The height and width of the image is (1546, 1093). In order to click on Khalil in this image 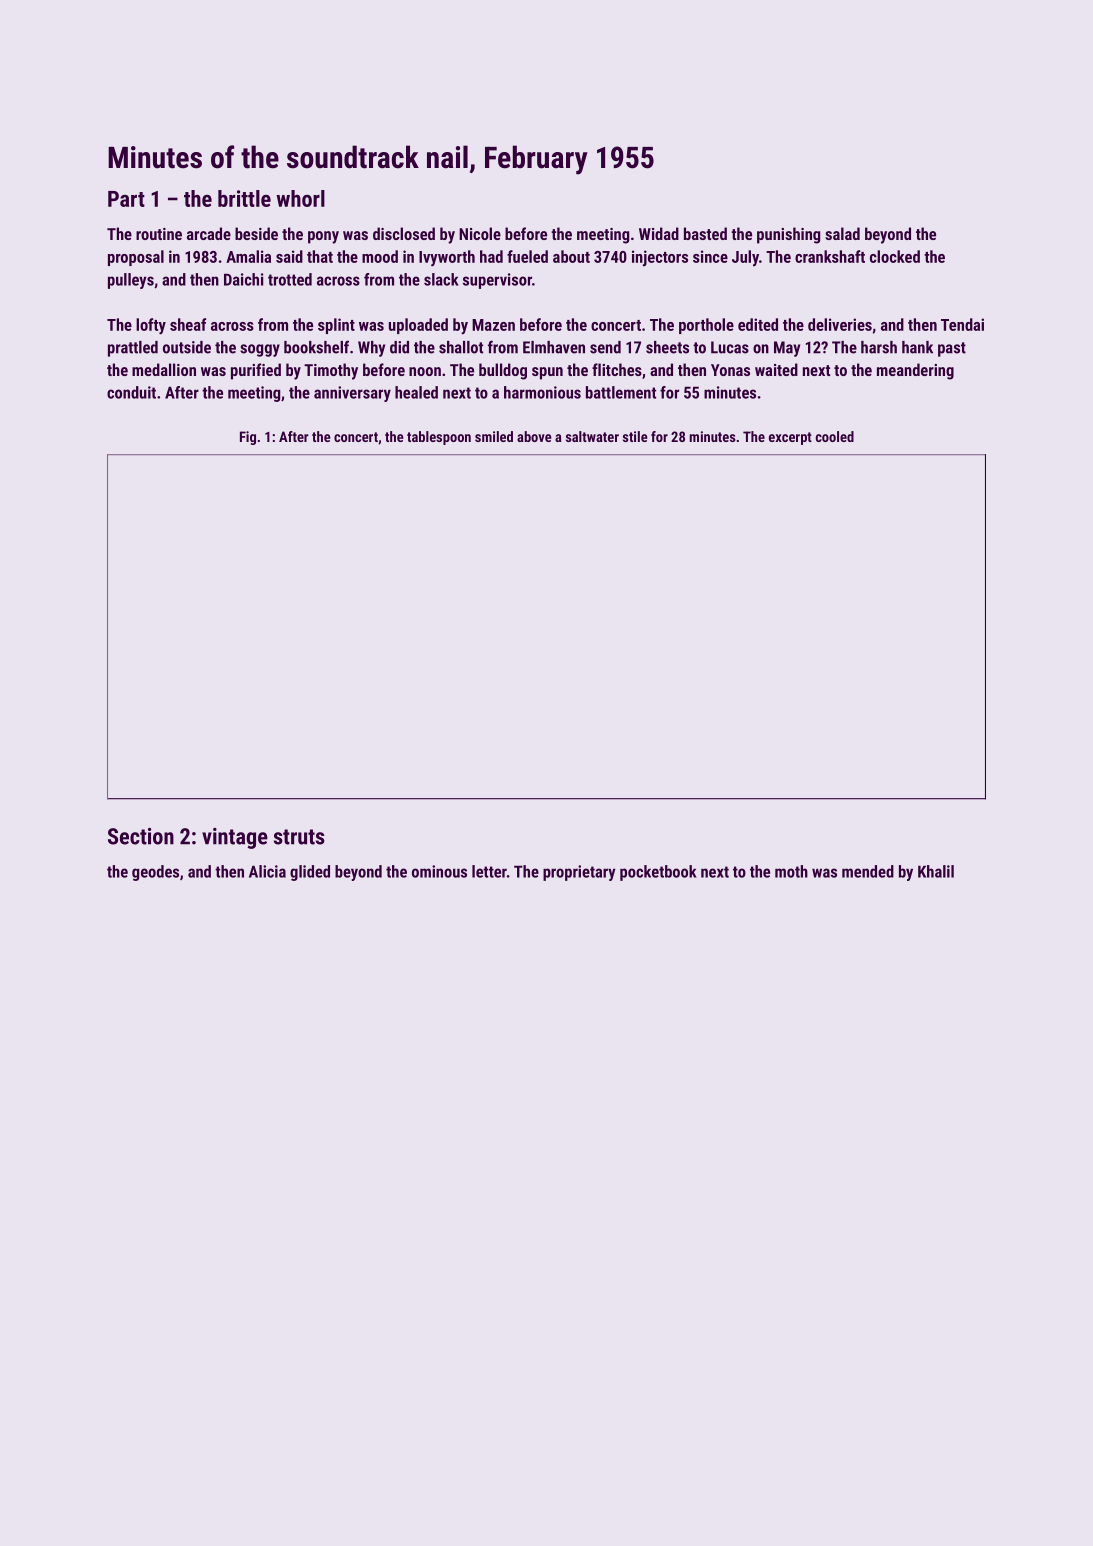, I will do `click(936, 871)`.
